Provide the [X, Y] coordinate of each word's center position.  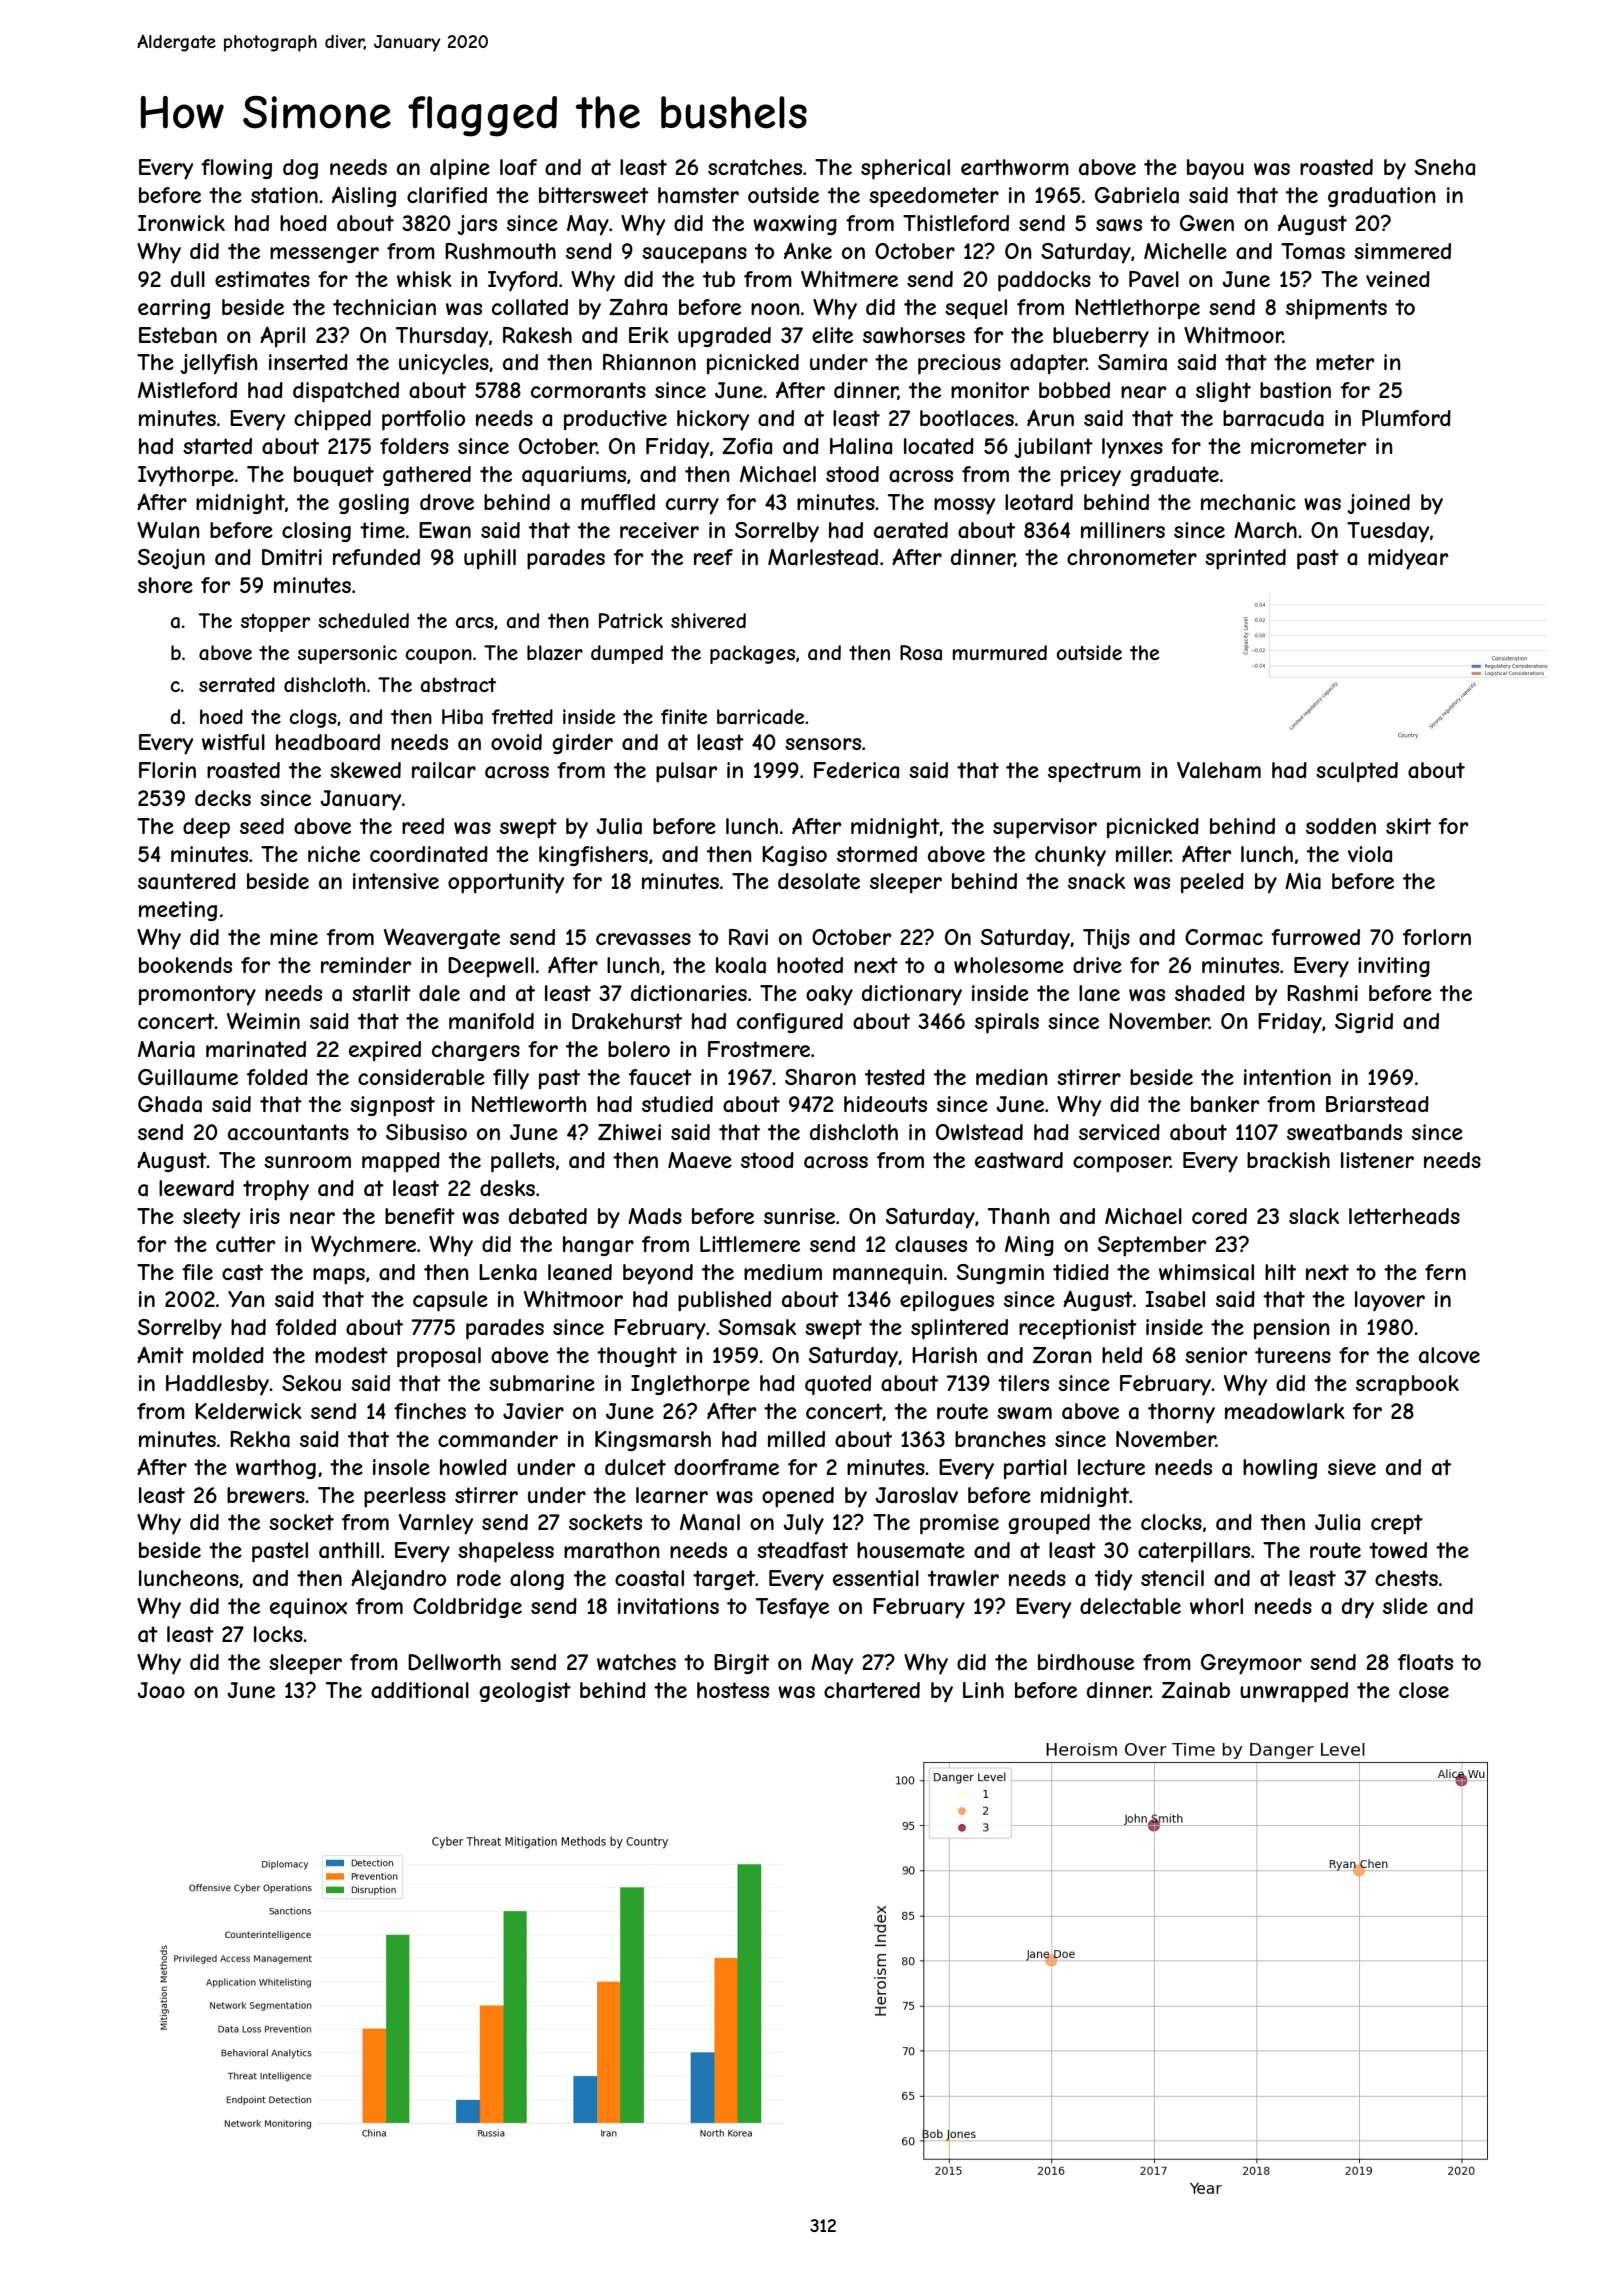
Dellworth [454, 1662]
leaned [580, 1272]
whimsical [1206, 1272]
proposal [439, 1357]
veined [1398, 279]
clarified [447, 195]
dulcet [635, 1467]
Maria [166, 1049]
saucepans [694, 255]
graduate [1174, 476]
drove [447, 502]
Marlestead [823, 557]
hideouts [885, 1104]
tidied [1081, 1272]
